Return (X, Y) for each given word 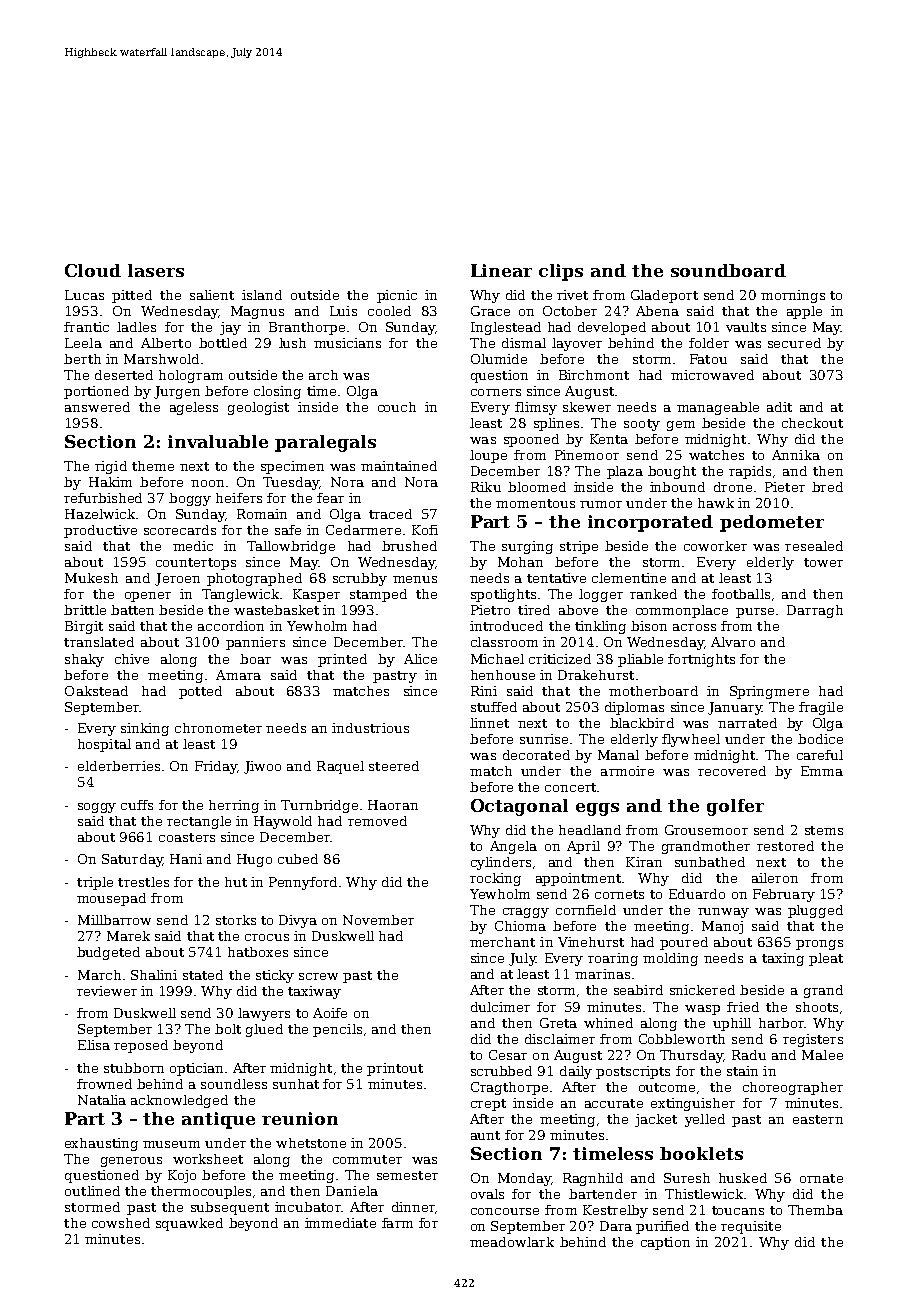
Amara (238, 675)
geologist (258, 408)
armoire (627, 771)
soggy (97, 808)
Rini (484, 691)
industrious (370, 728)
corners (496, 392)
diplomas (634, 708)
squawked (189, 1224)
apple (804, 312)
